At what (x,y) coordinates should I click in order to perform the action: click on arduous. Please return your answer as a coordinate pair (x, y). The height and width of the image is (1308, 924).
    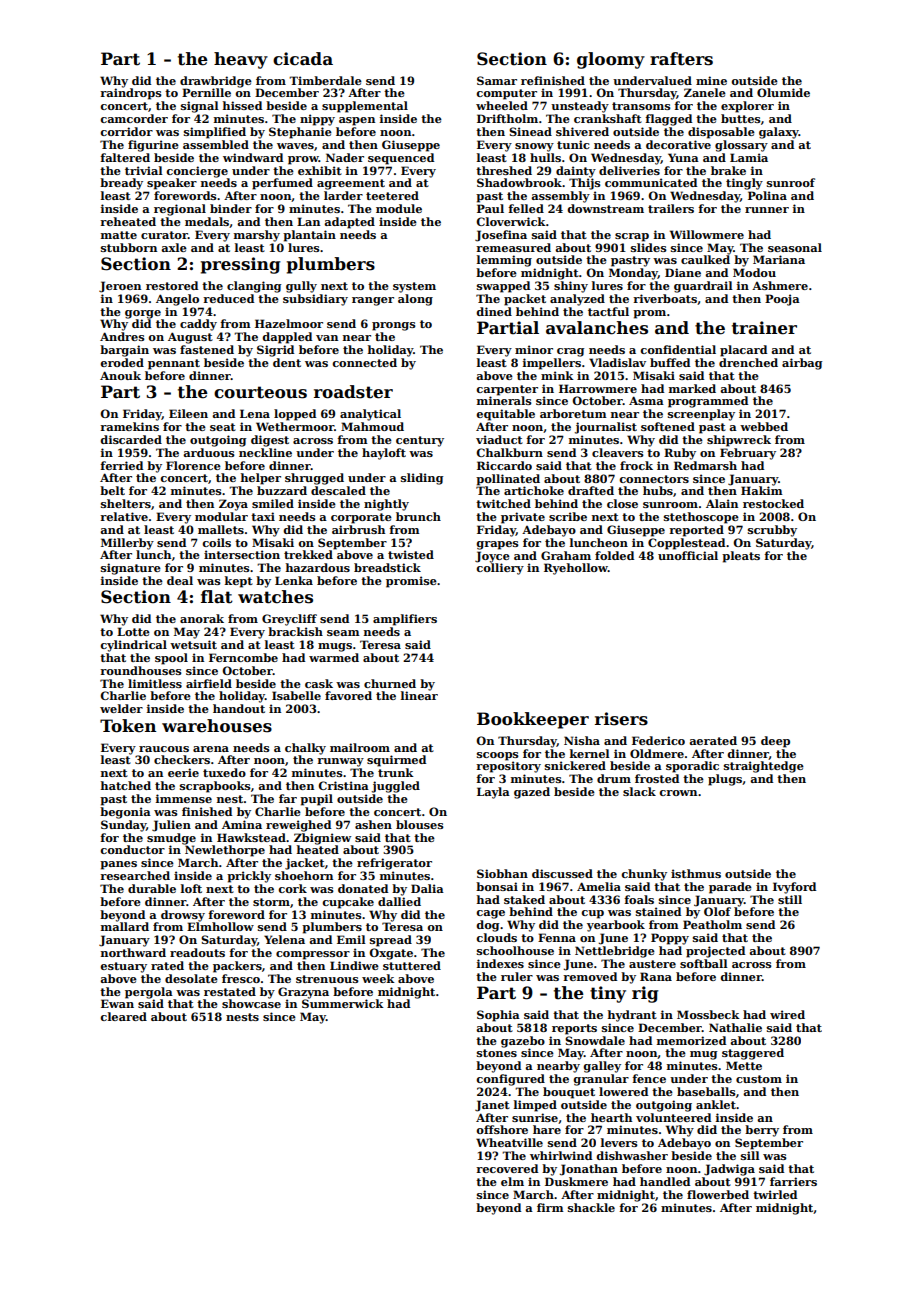
    Looking at the image, I should click on (209, 452).
